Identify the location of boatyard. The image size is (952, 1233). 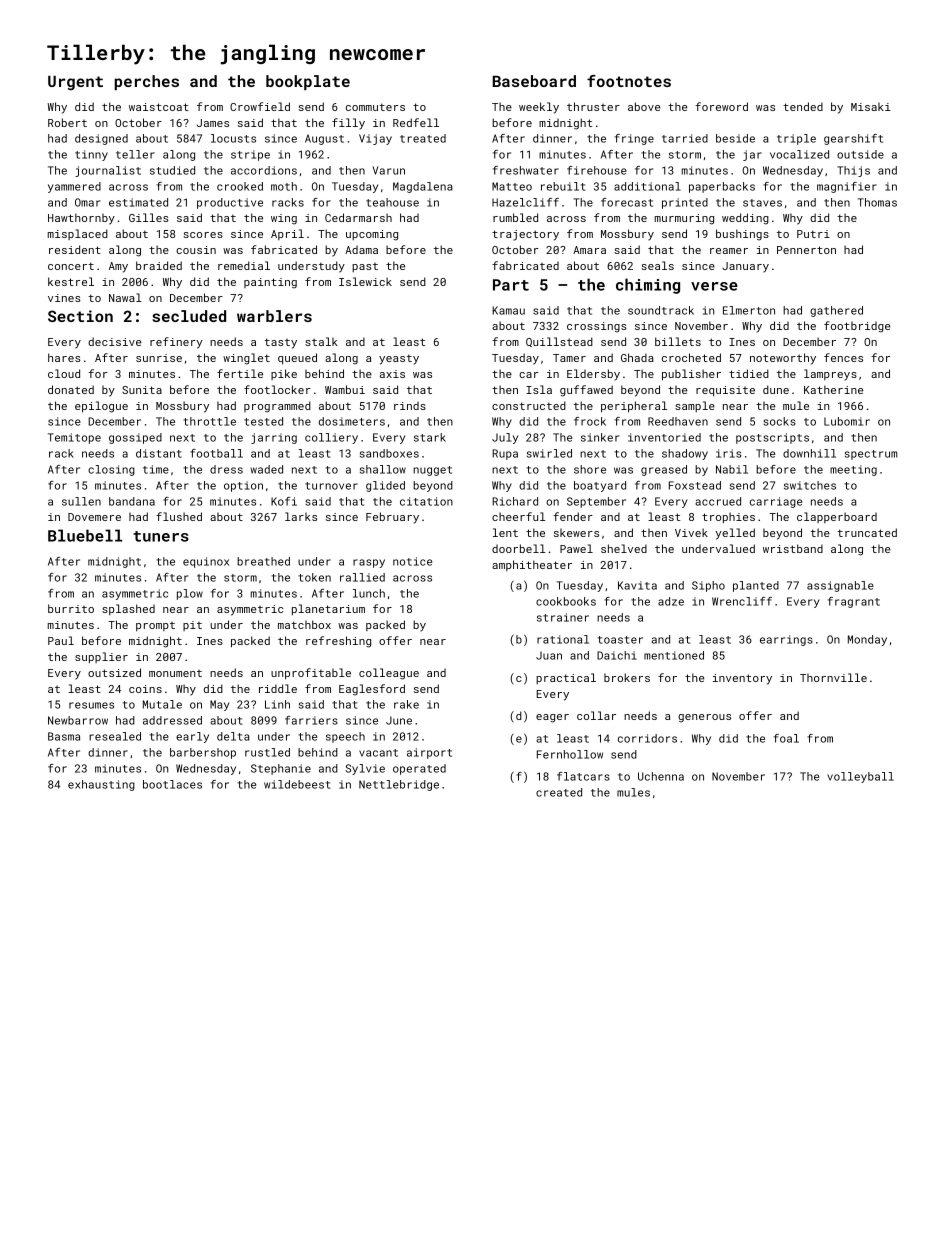
(600, 486).
